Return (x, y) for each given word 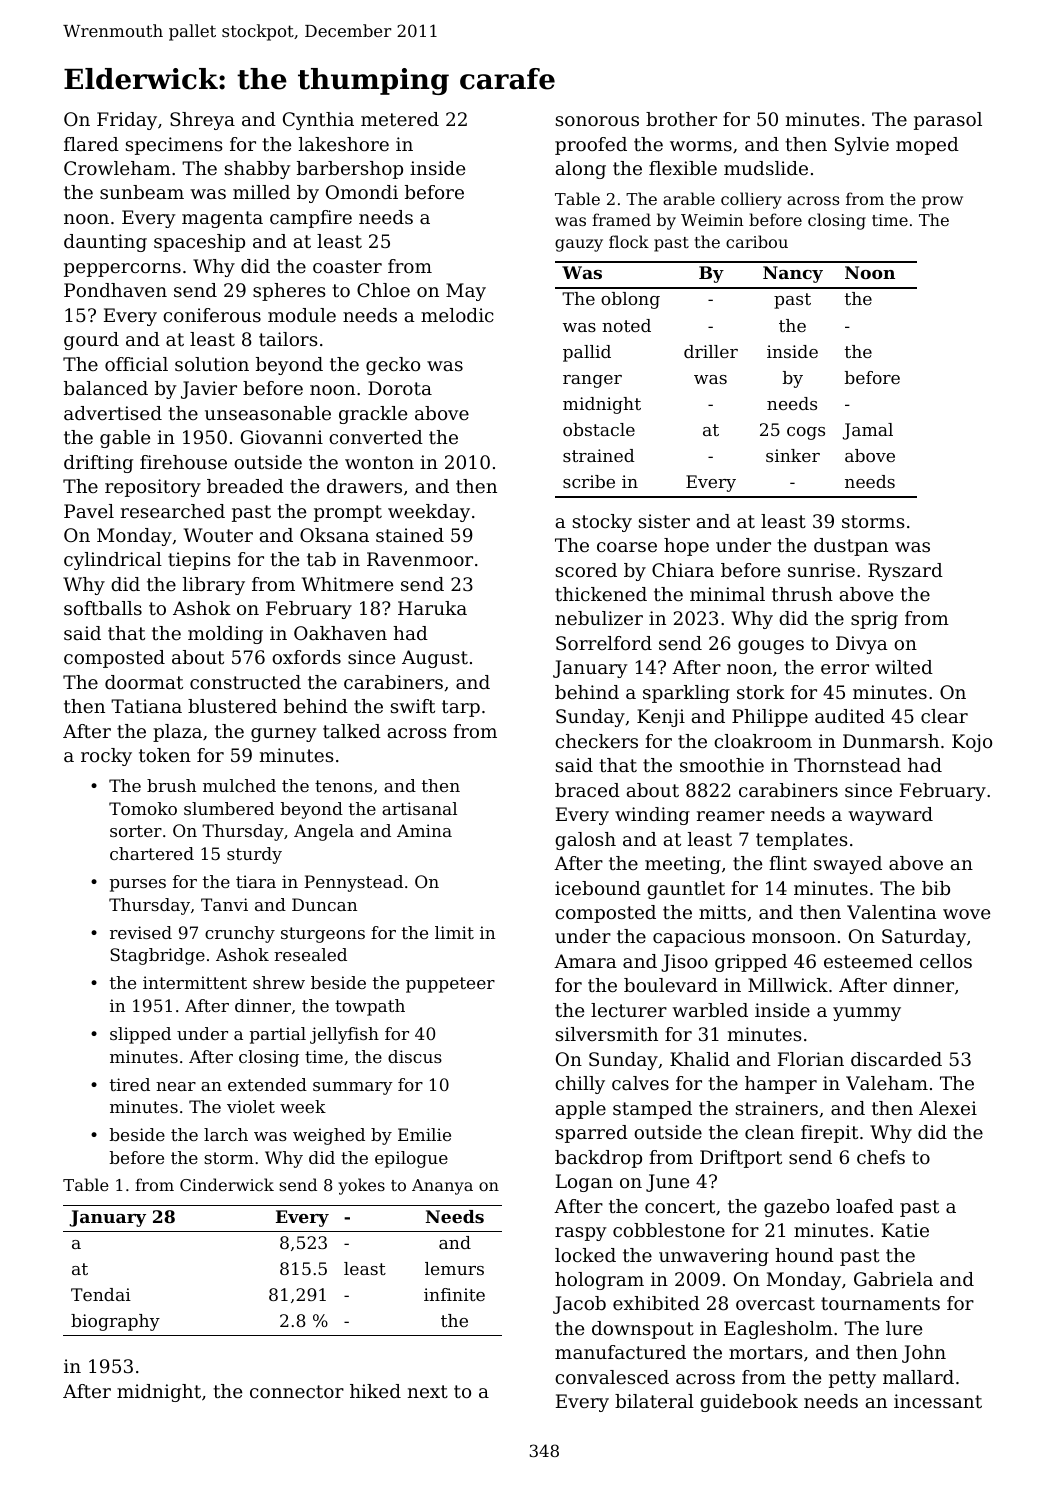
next (428, 1391)
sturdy (254, 855)
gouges (771, 647)
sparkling (686, 694)
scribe (589, 481)
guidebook (749, 1403)
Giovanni (282, 437)
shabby (257, 170)
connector (297, 1391)
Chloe (383, 290)
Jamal (868, 431)
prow (942, 202)
